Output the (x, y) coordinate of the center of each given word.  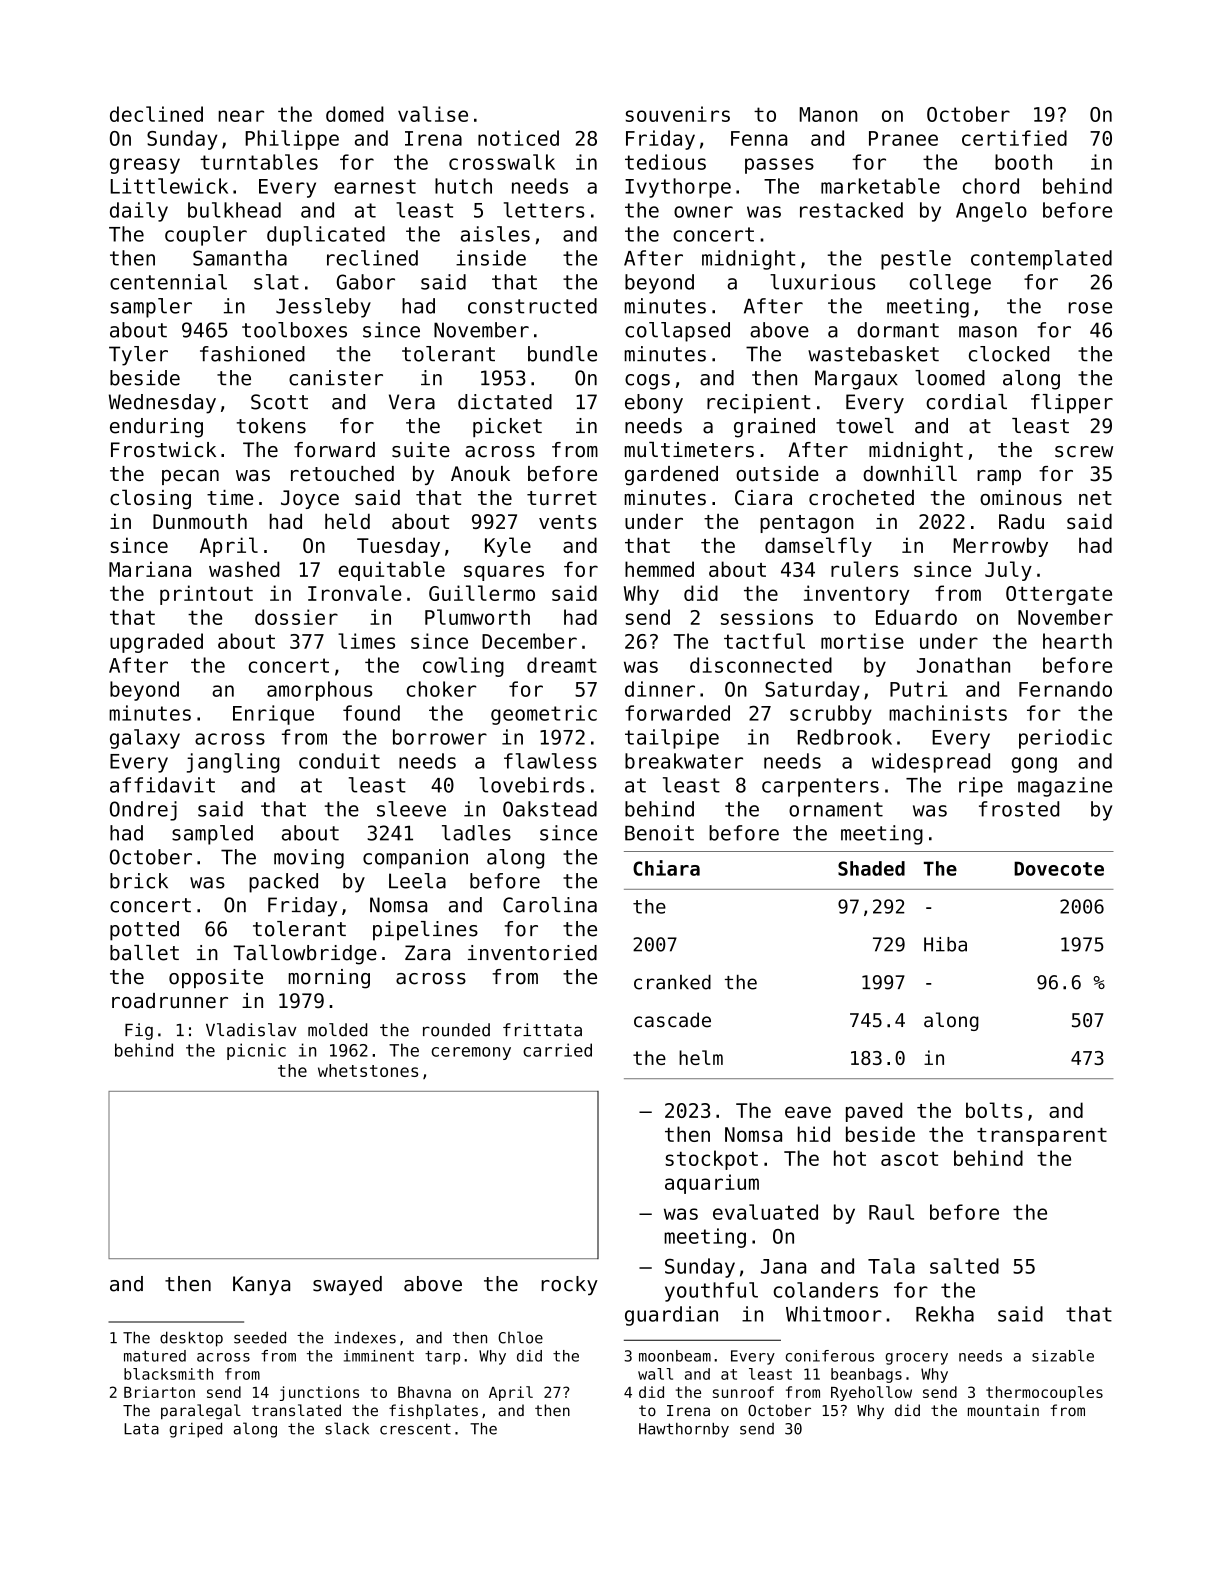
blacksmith (168, 1374)
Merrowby (1000, 547)
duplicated (326, 236)
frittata (542, 1030)
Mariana (150, 569)
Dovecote (1059, 868)
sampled (212, 835)
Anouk (480, 474)
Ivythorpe (678, 188)
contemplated (1041, 260)
